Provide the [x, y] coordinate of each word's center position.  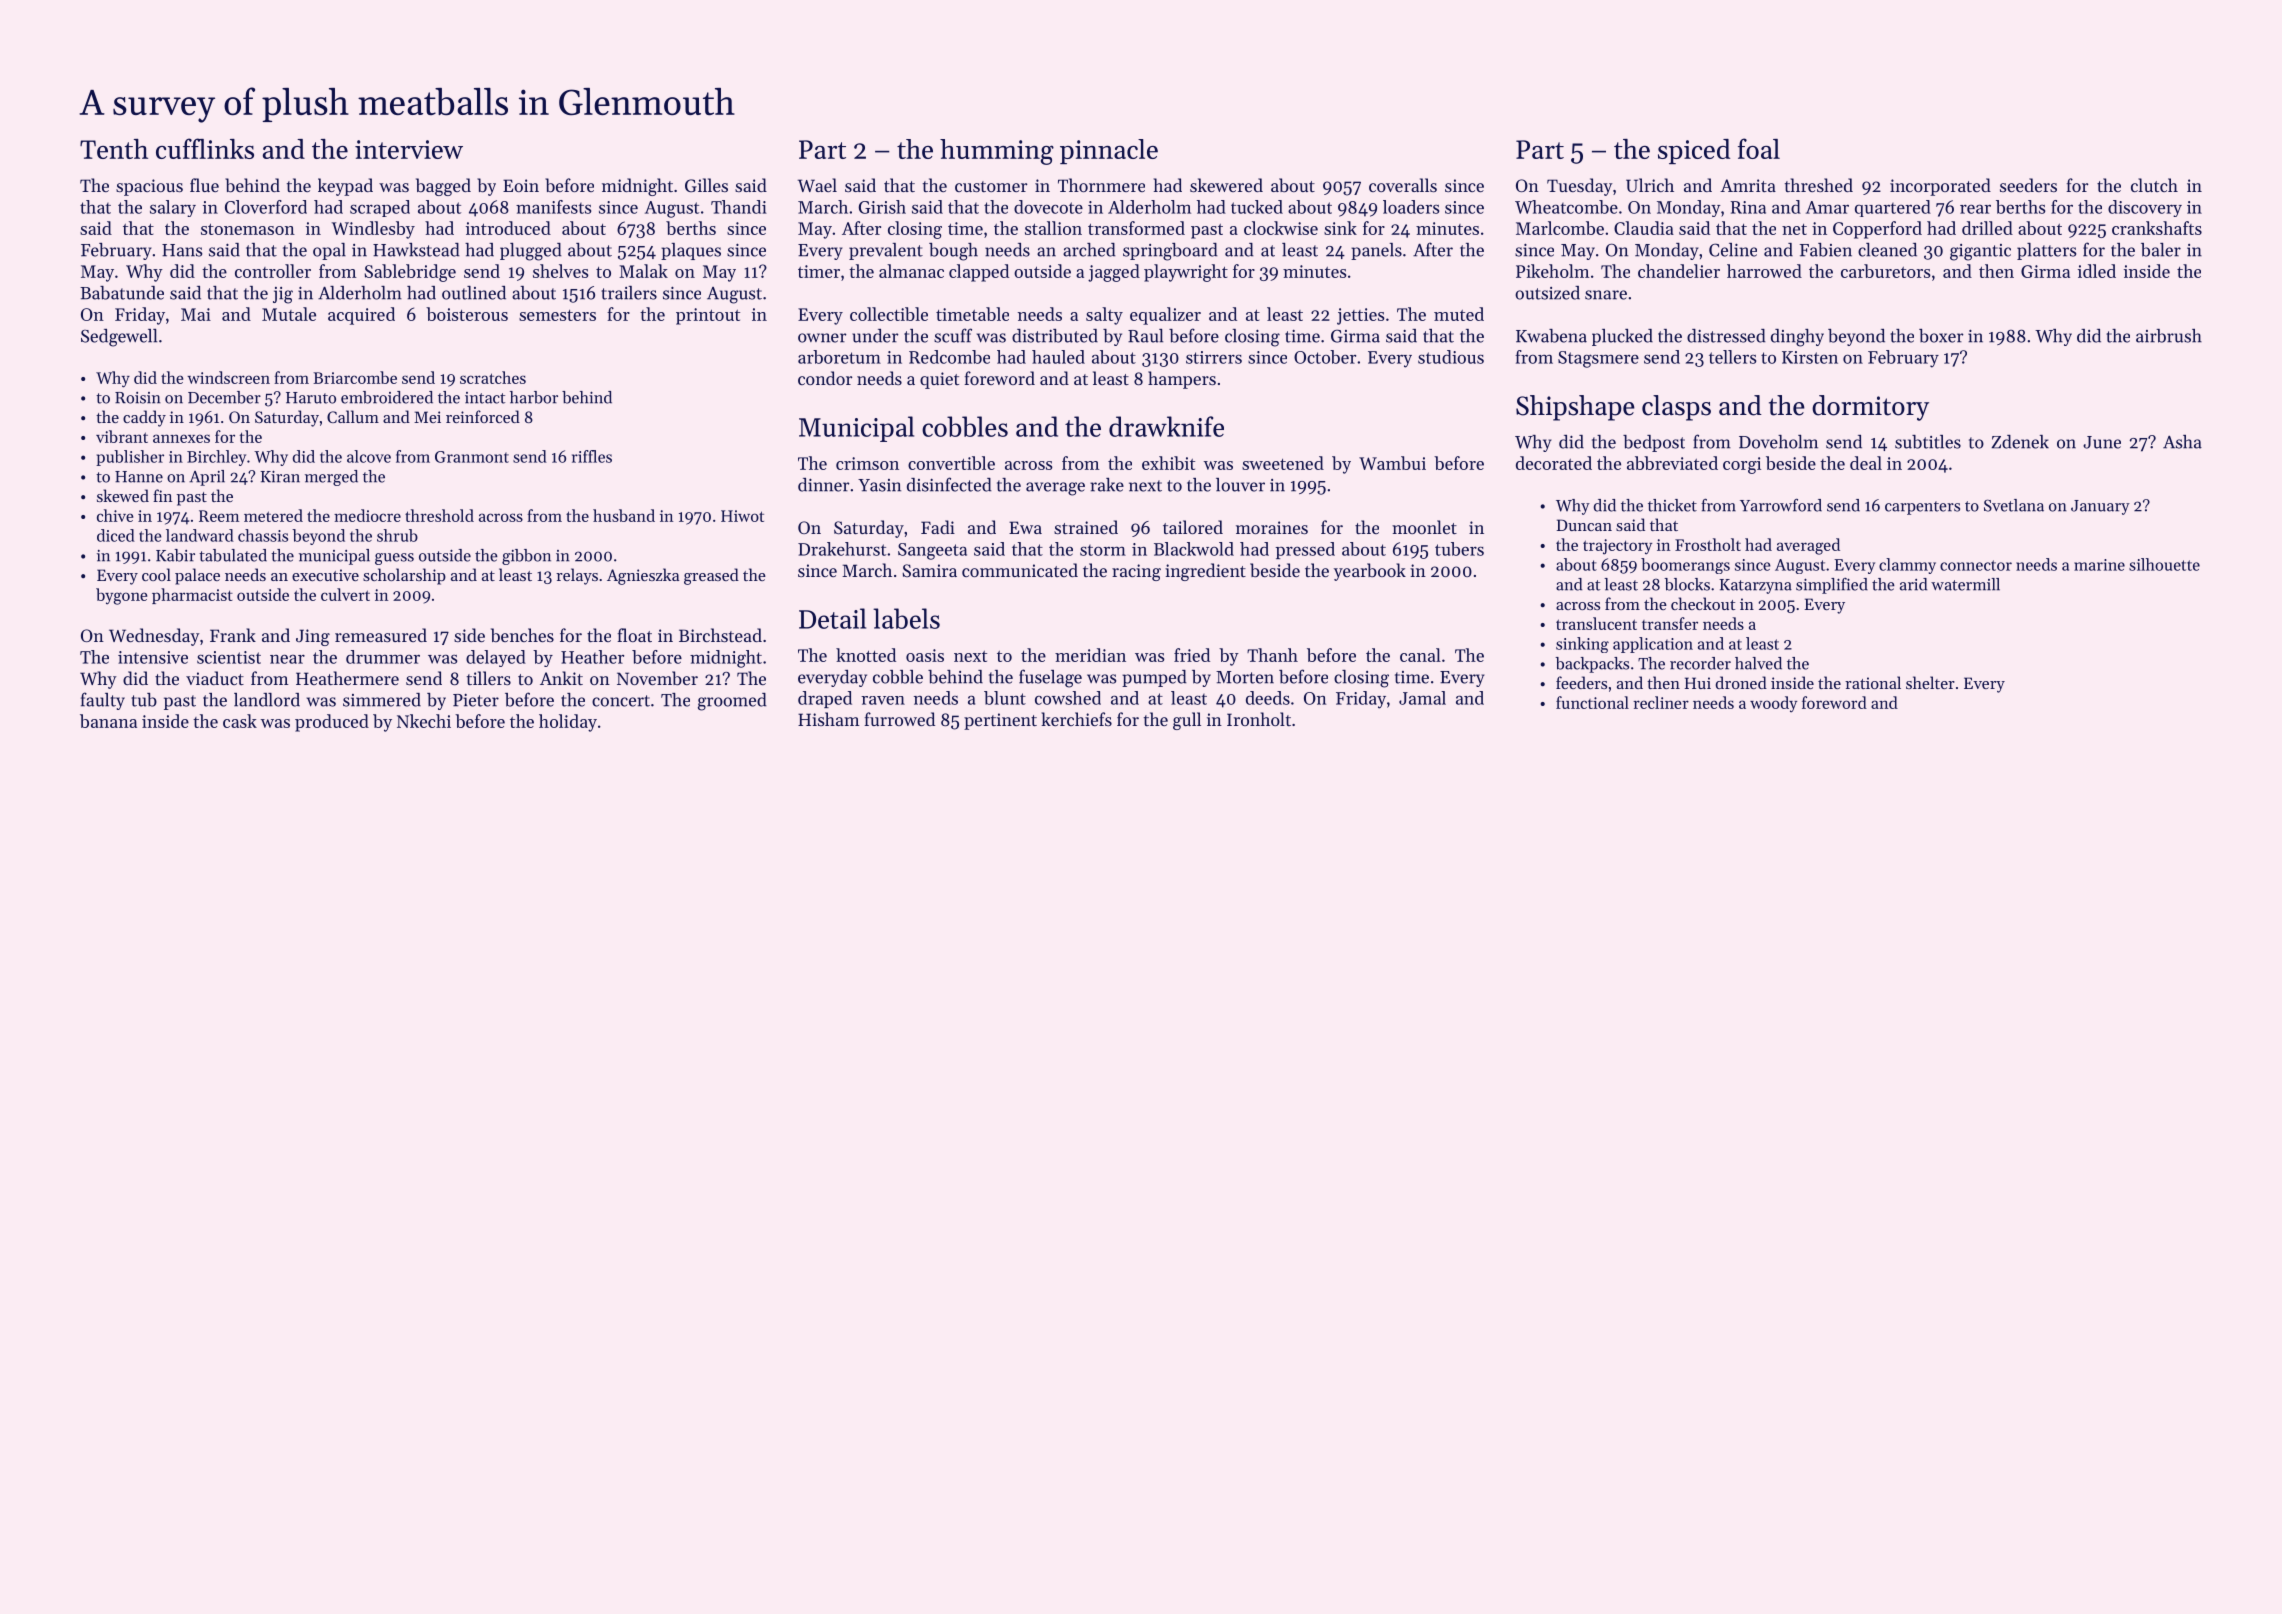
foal [1759, 148]
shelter [1930, 682]
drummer [383, 657]
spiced [1694, 151]
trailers [629, 293]
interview [409, 149]
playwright [1186, 273]
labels [906, 618]
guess [394, 559]
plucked [1622, 337]
